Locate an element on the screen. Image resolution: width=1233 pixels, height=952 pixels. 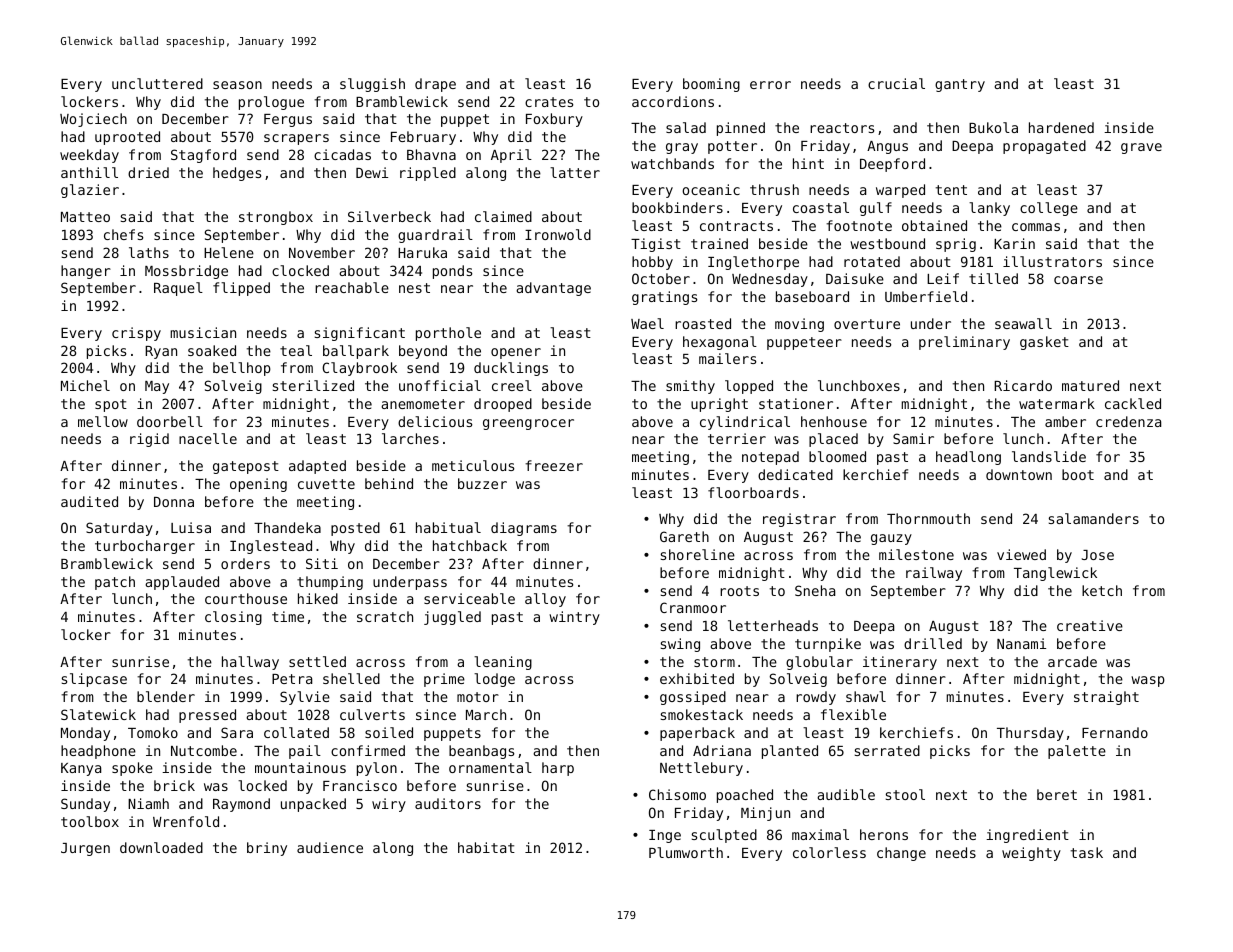
grave is located at coordinates (1141, 148).
